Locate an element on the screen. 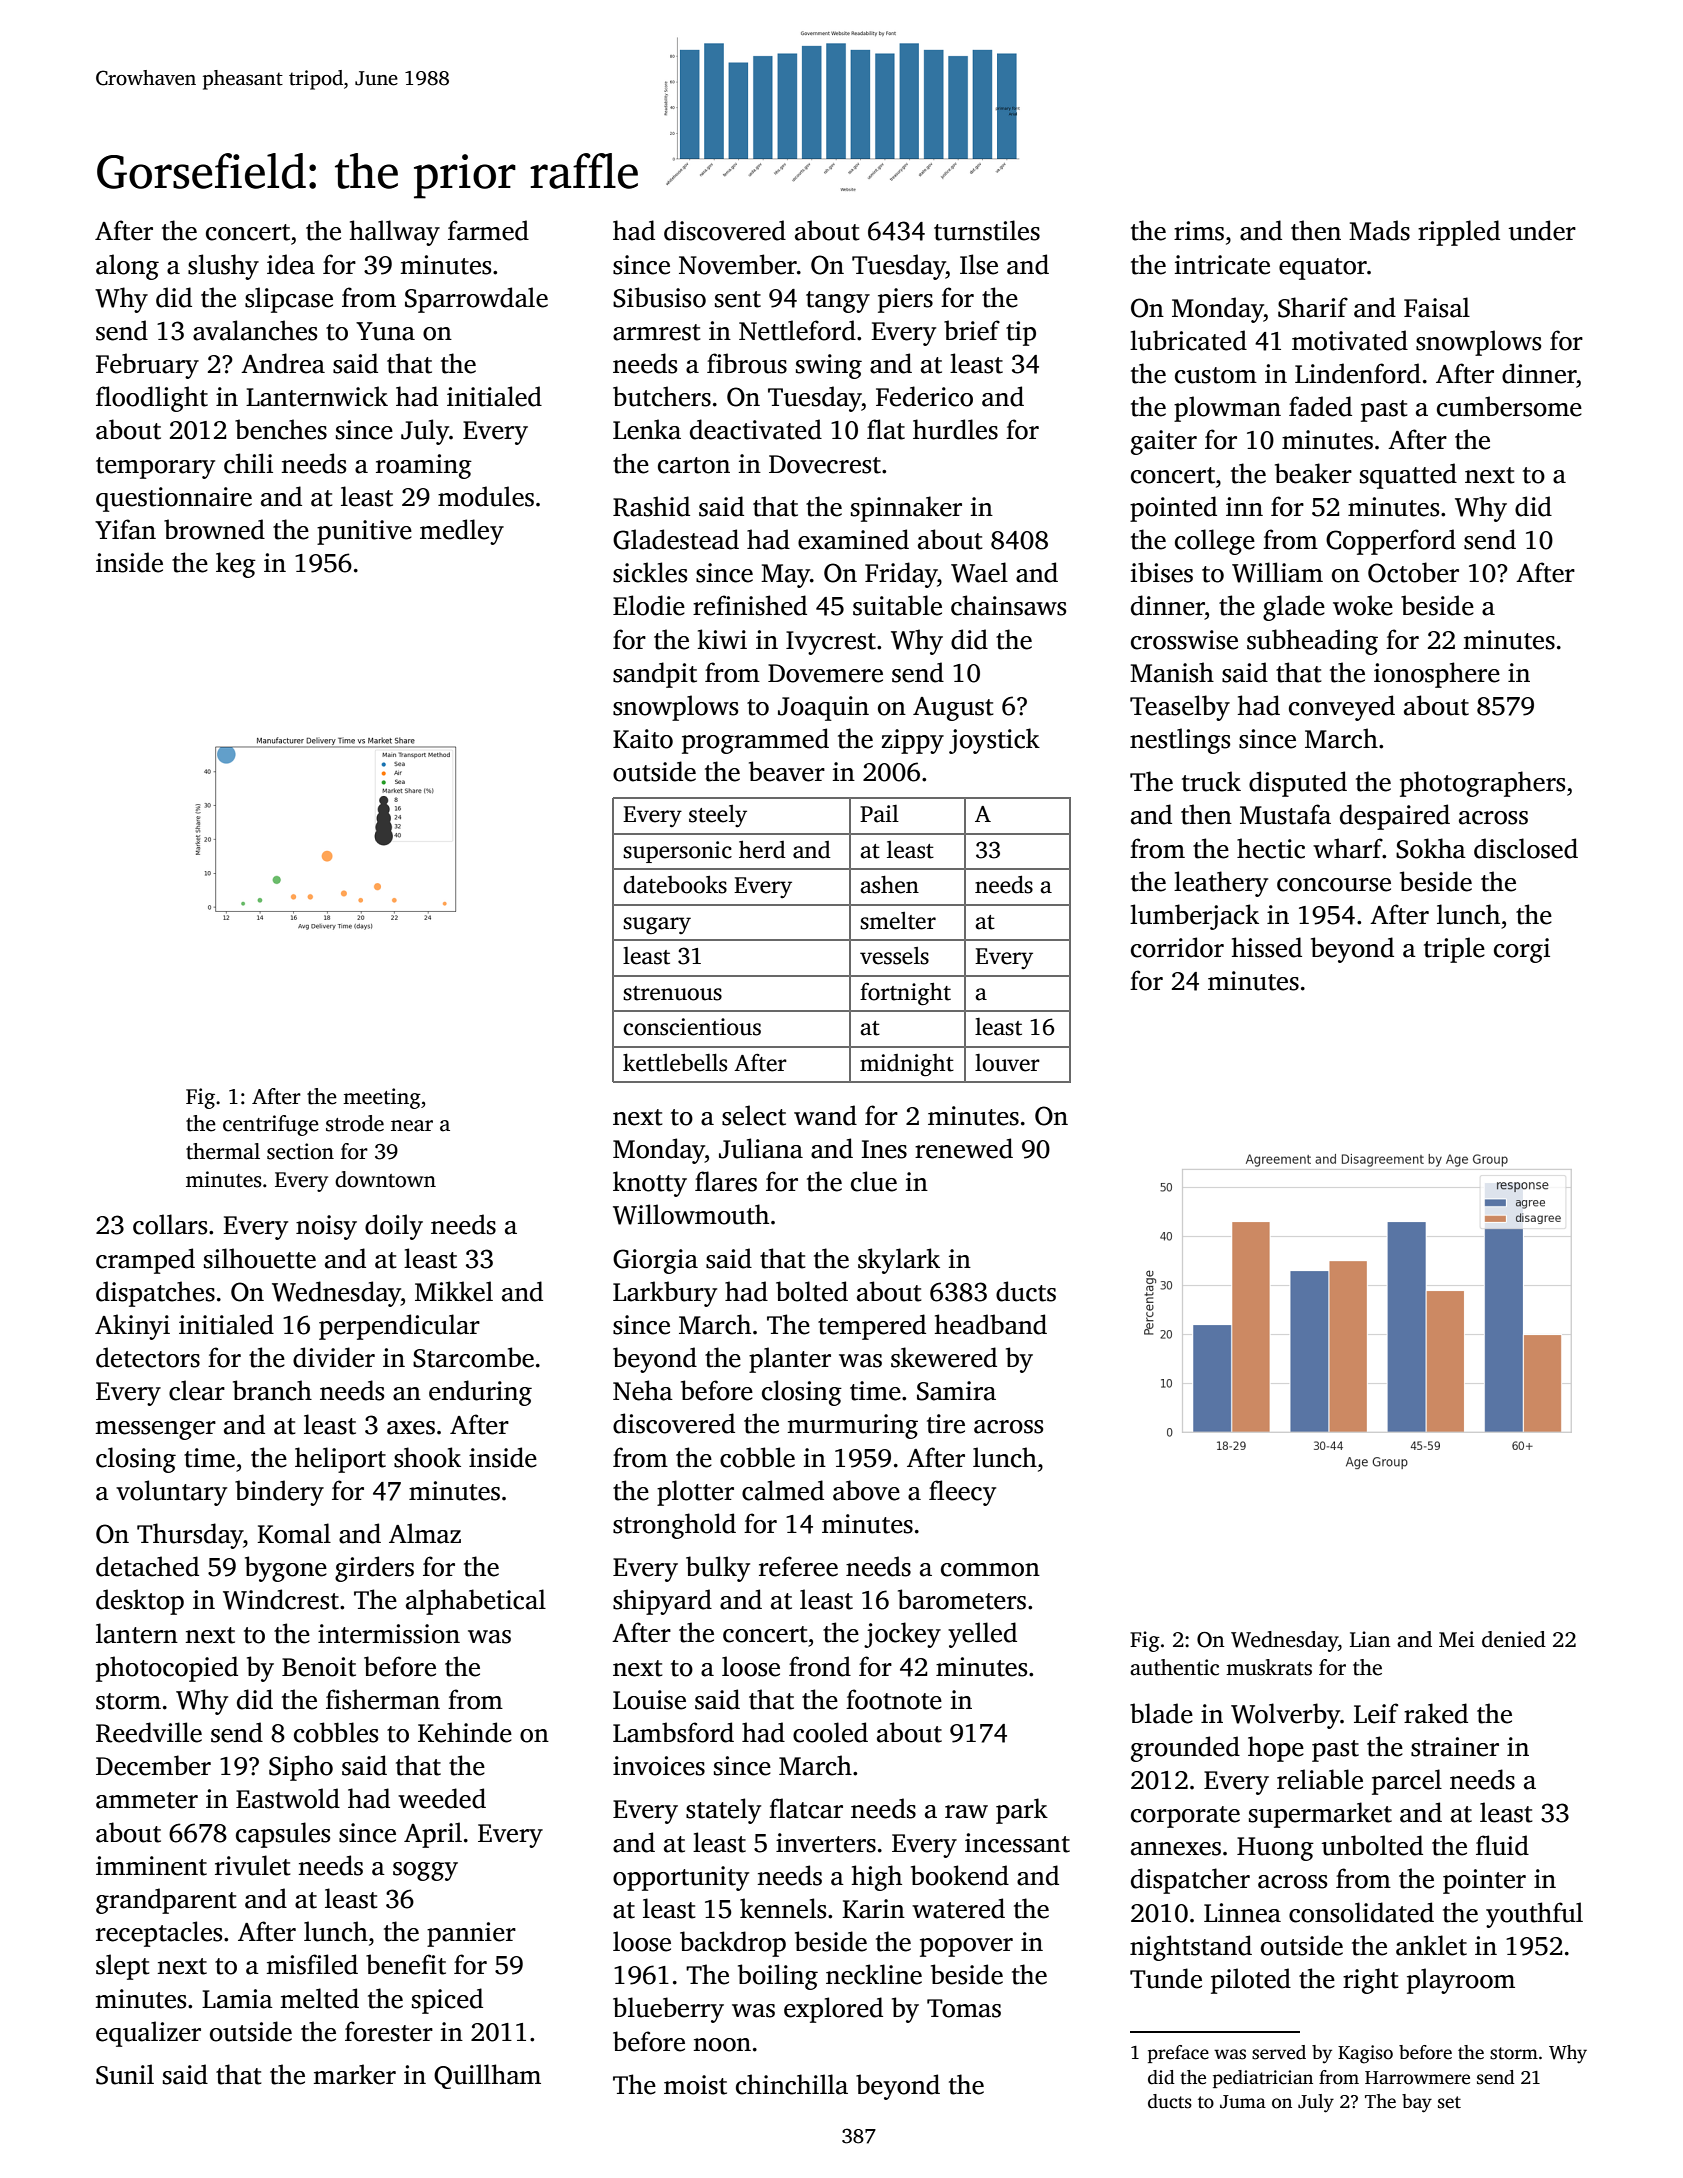 Image resolution: width=1683 pixels, height=2178 pixels. chinchilla is located at coordinates (792, 2084).
